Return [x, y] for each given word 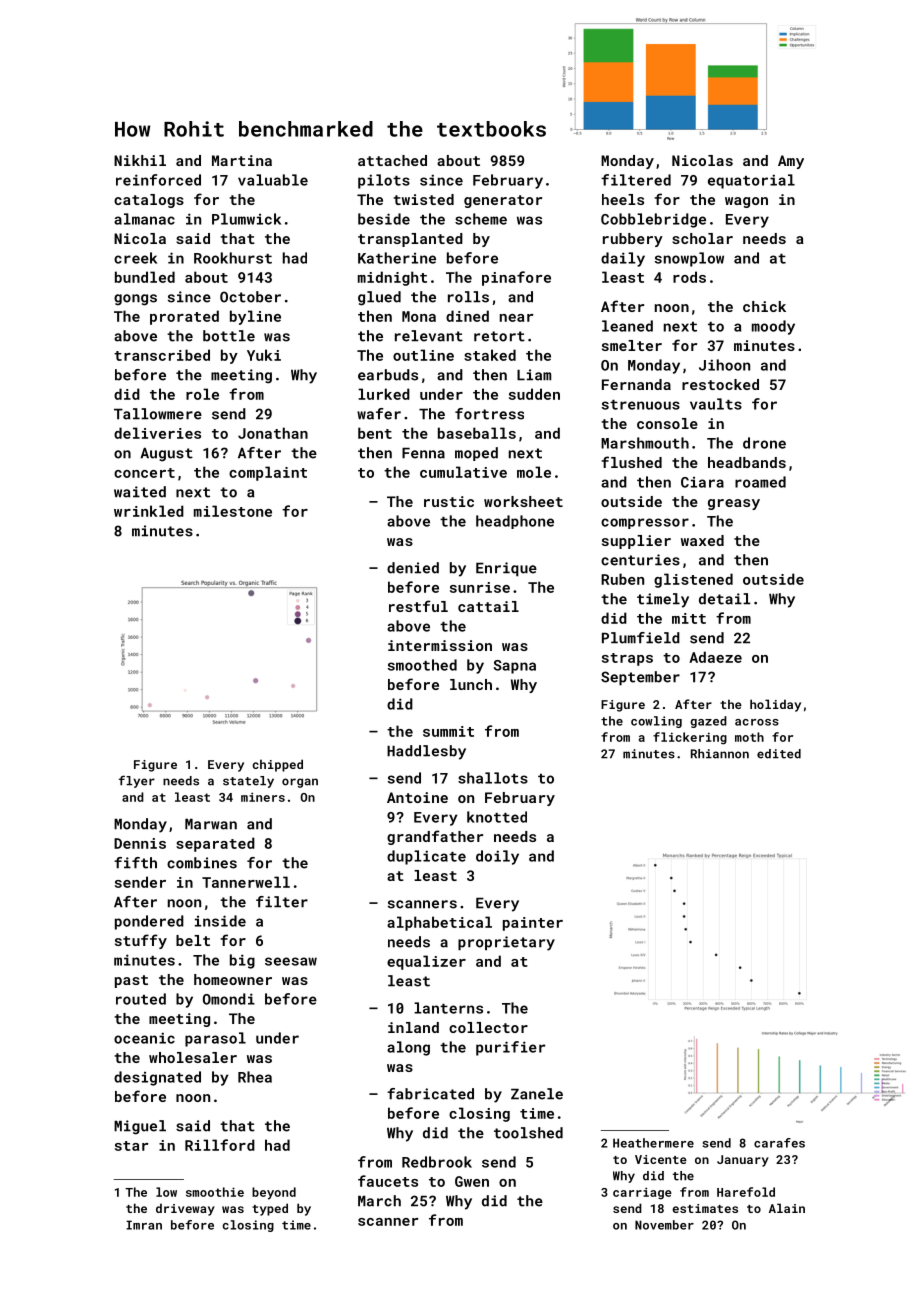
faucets [388, 1181]
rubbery [633, 240]
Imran [144, 1225]
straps [627, 659]
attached [392, 160]
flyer [137, 781]
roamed [760, 482]
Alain [787, 1208]
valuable [273, 180]
